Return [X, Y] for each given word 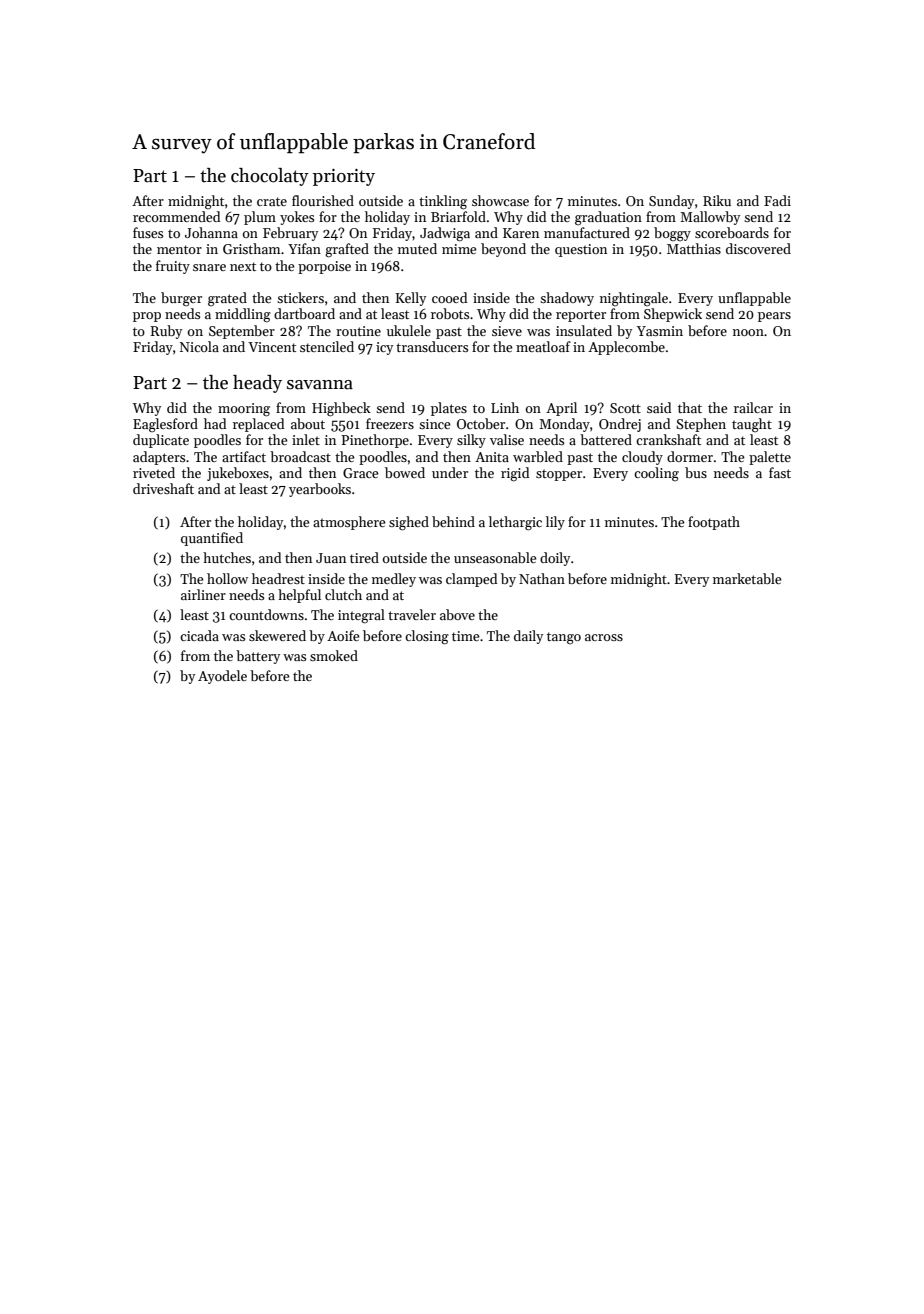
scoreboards [732, 232]
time [466, 636]
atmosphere [349, 523]
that [690, 407]
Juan [331, 558]
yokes [297, 218]
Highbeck [341, 409]
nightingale [634, 299]
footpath [714, 523]
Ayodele [222, 677]
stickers [300, 297]
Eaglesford [165, 425]
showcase [500, 200]
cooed [449, 297]
